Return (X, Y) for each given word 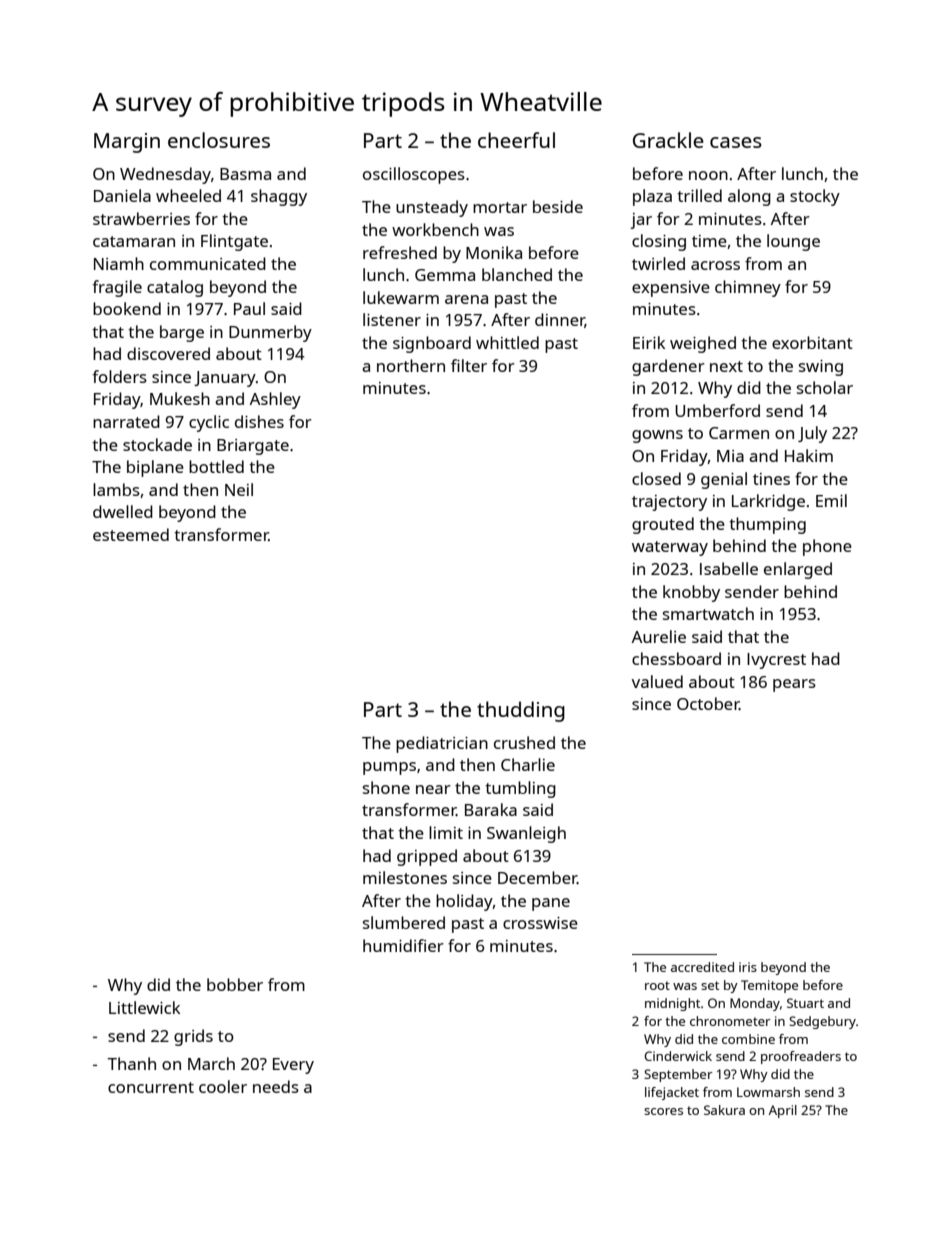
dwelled (123, 511)
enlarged (798, 570)
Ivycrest (776, 661)
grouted (663, 525)
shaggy (279, 197)
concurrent (151, 1087)
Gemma (445, 275)
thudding (521, 711)
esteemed (131, 534)
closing (659, 242)
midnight (672, 1004)
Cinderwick (678, 1056)
